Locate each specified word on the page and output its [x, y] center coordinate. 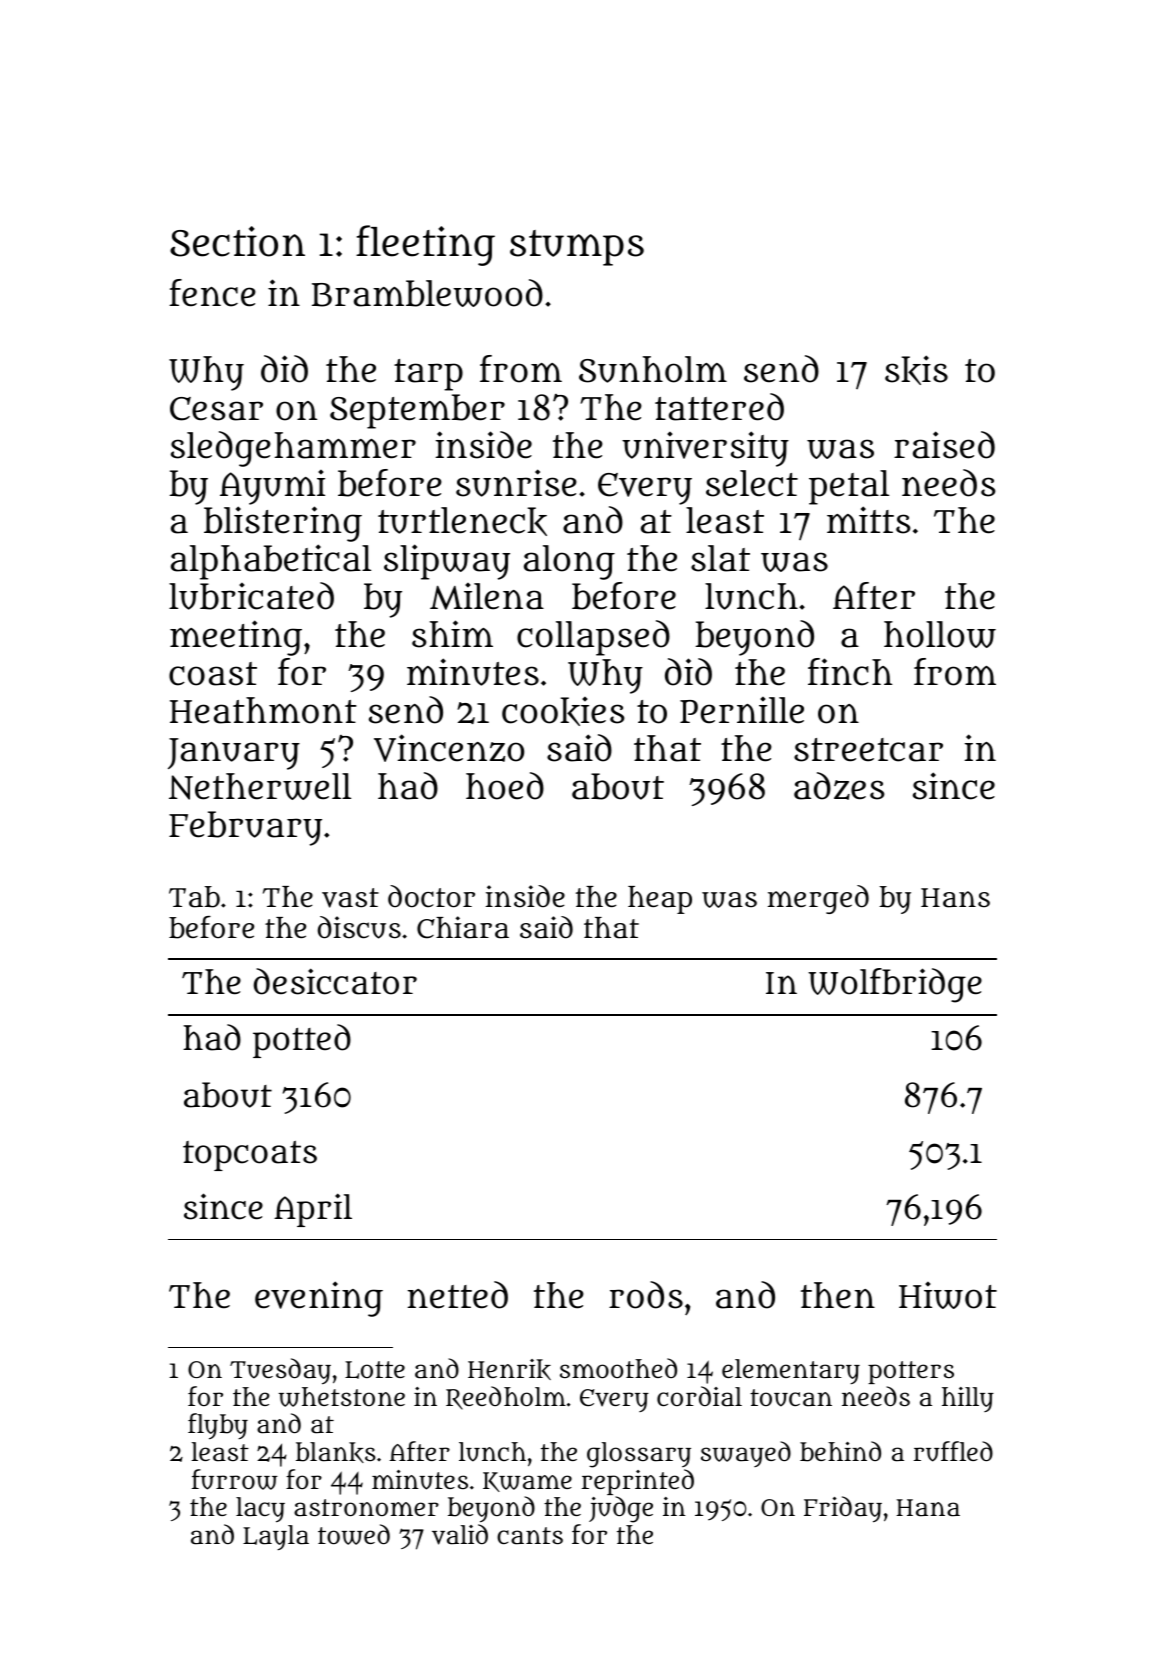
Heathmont [263, 710]
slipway [447, 562]
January [234, 754]
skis [916, 370]
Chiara [463, 927]
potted [302, 1041]
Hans [955, 898]
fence [212, 293]
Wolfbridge [895, 985]
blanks [336, 1452]
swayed [746, 1454]
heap [660, 900]
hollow [940, 634]
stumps [577, 248]
